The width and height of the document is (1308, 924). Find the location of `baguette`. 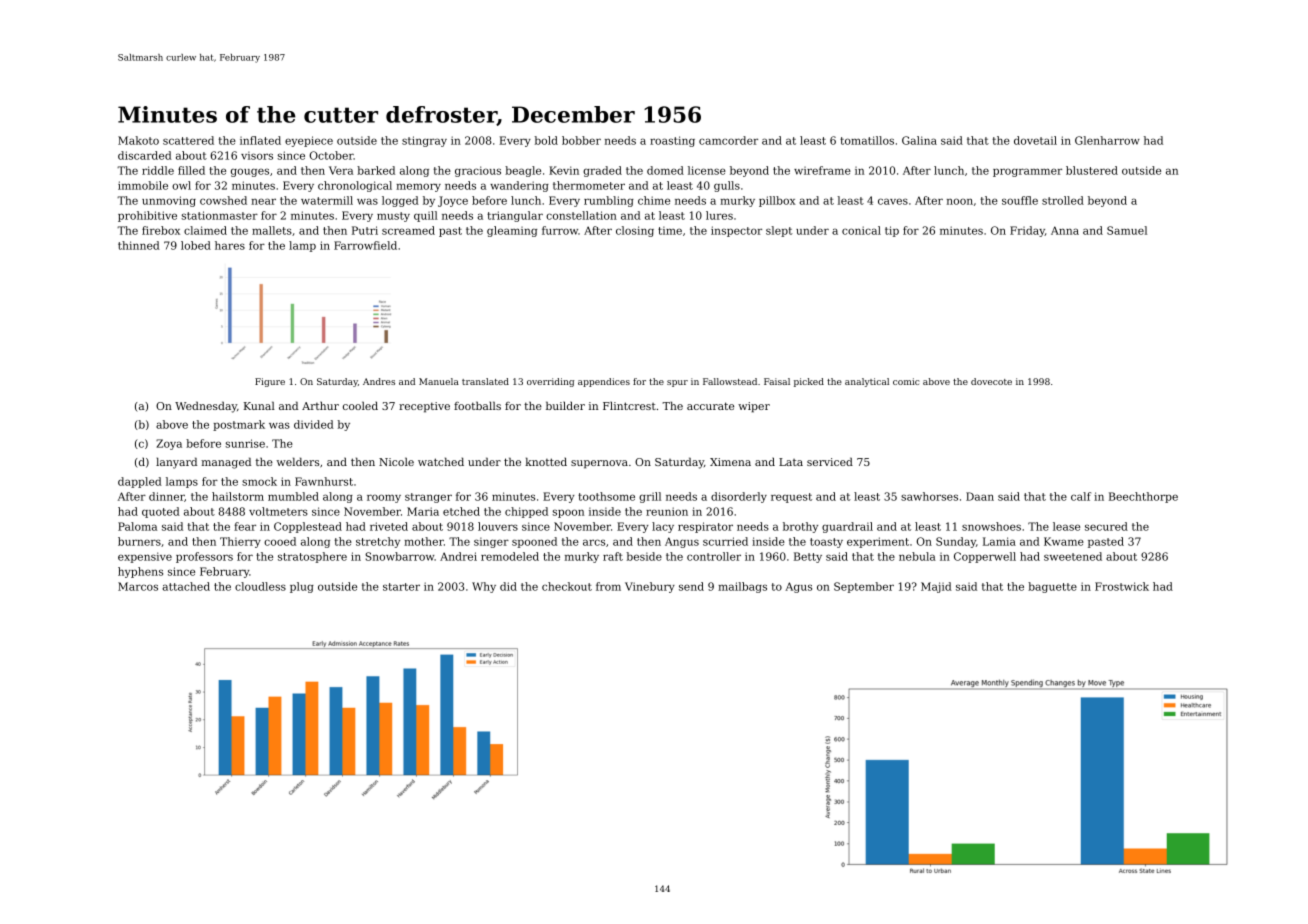

baguette is located at coordinates (1052, 587).
